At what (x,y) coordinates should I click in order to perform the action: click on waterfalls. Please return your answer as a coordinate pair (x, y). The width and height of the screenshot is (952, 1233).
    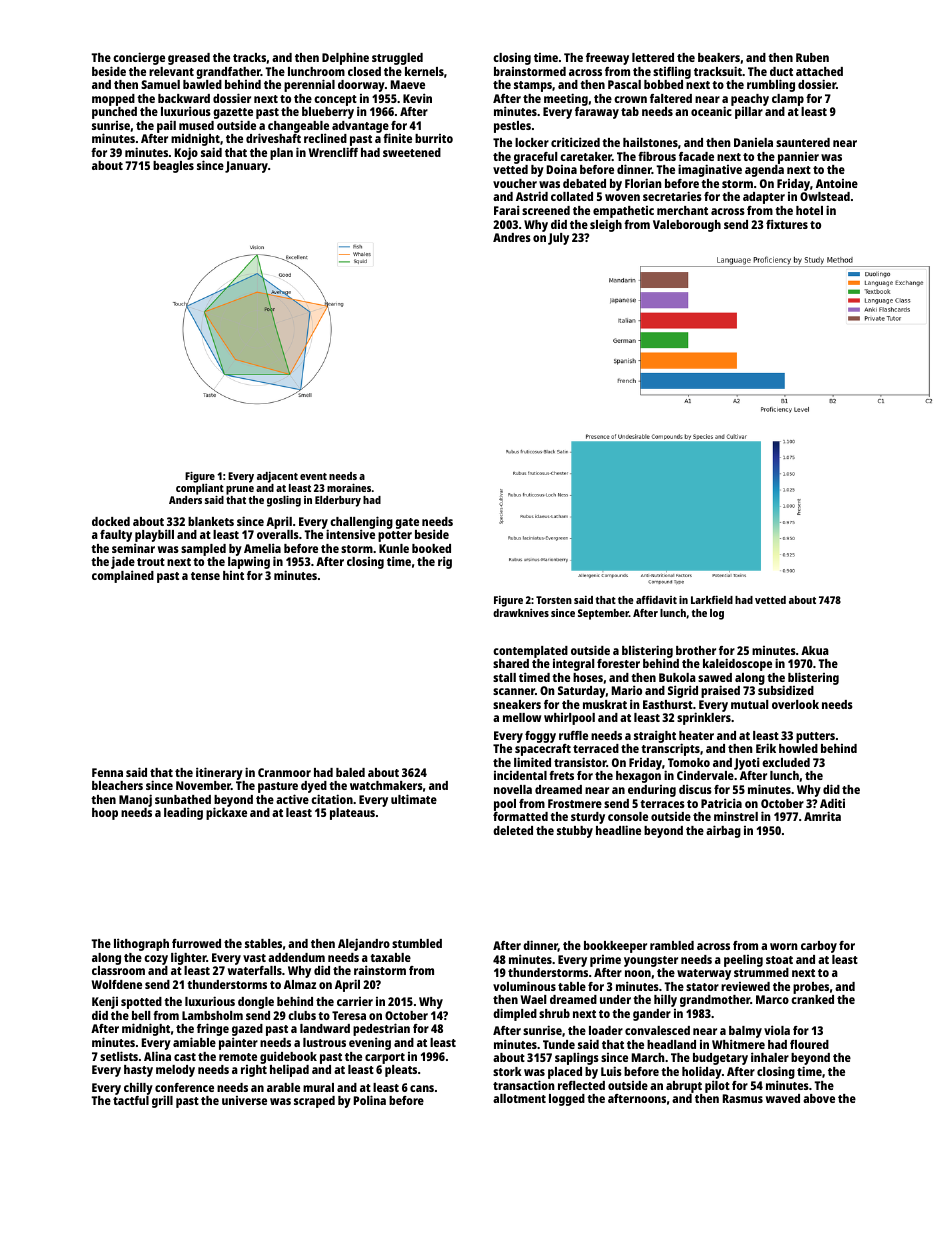
    Looking at the image, I should click on (255, 970).
